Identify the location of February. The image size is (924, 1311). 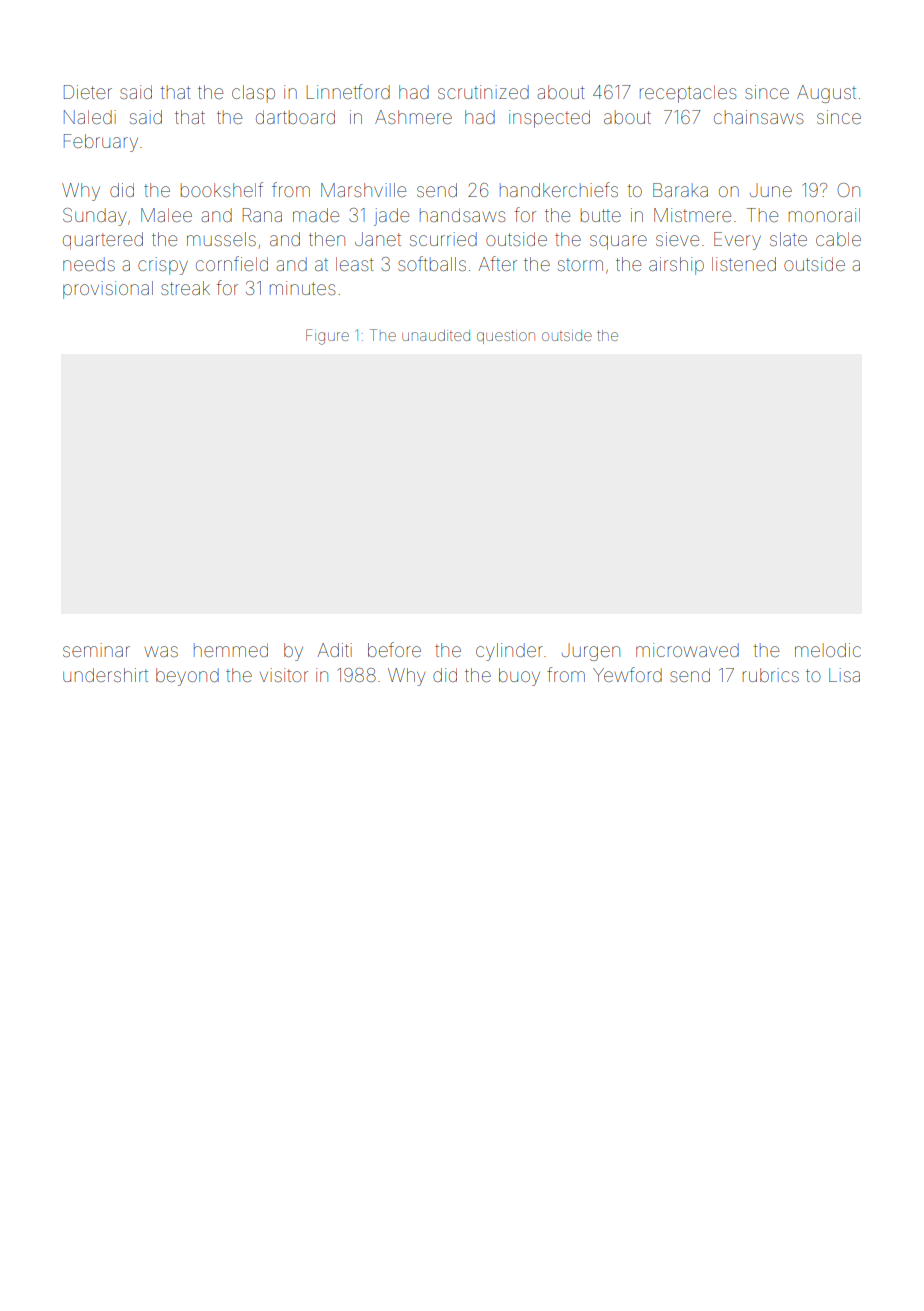
(101, 143).
